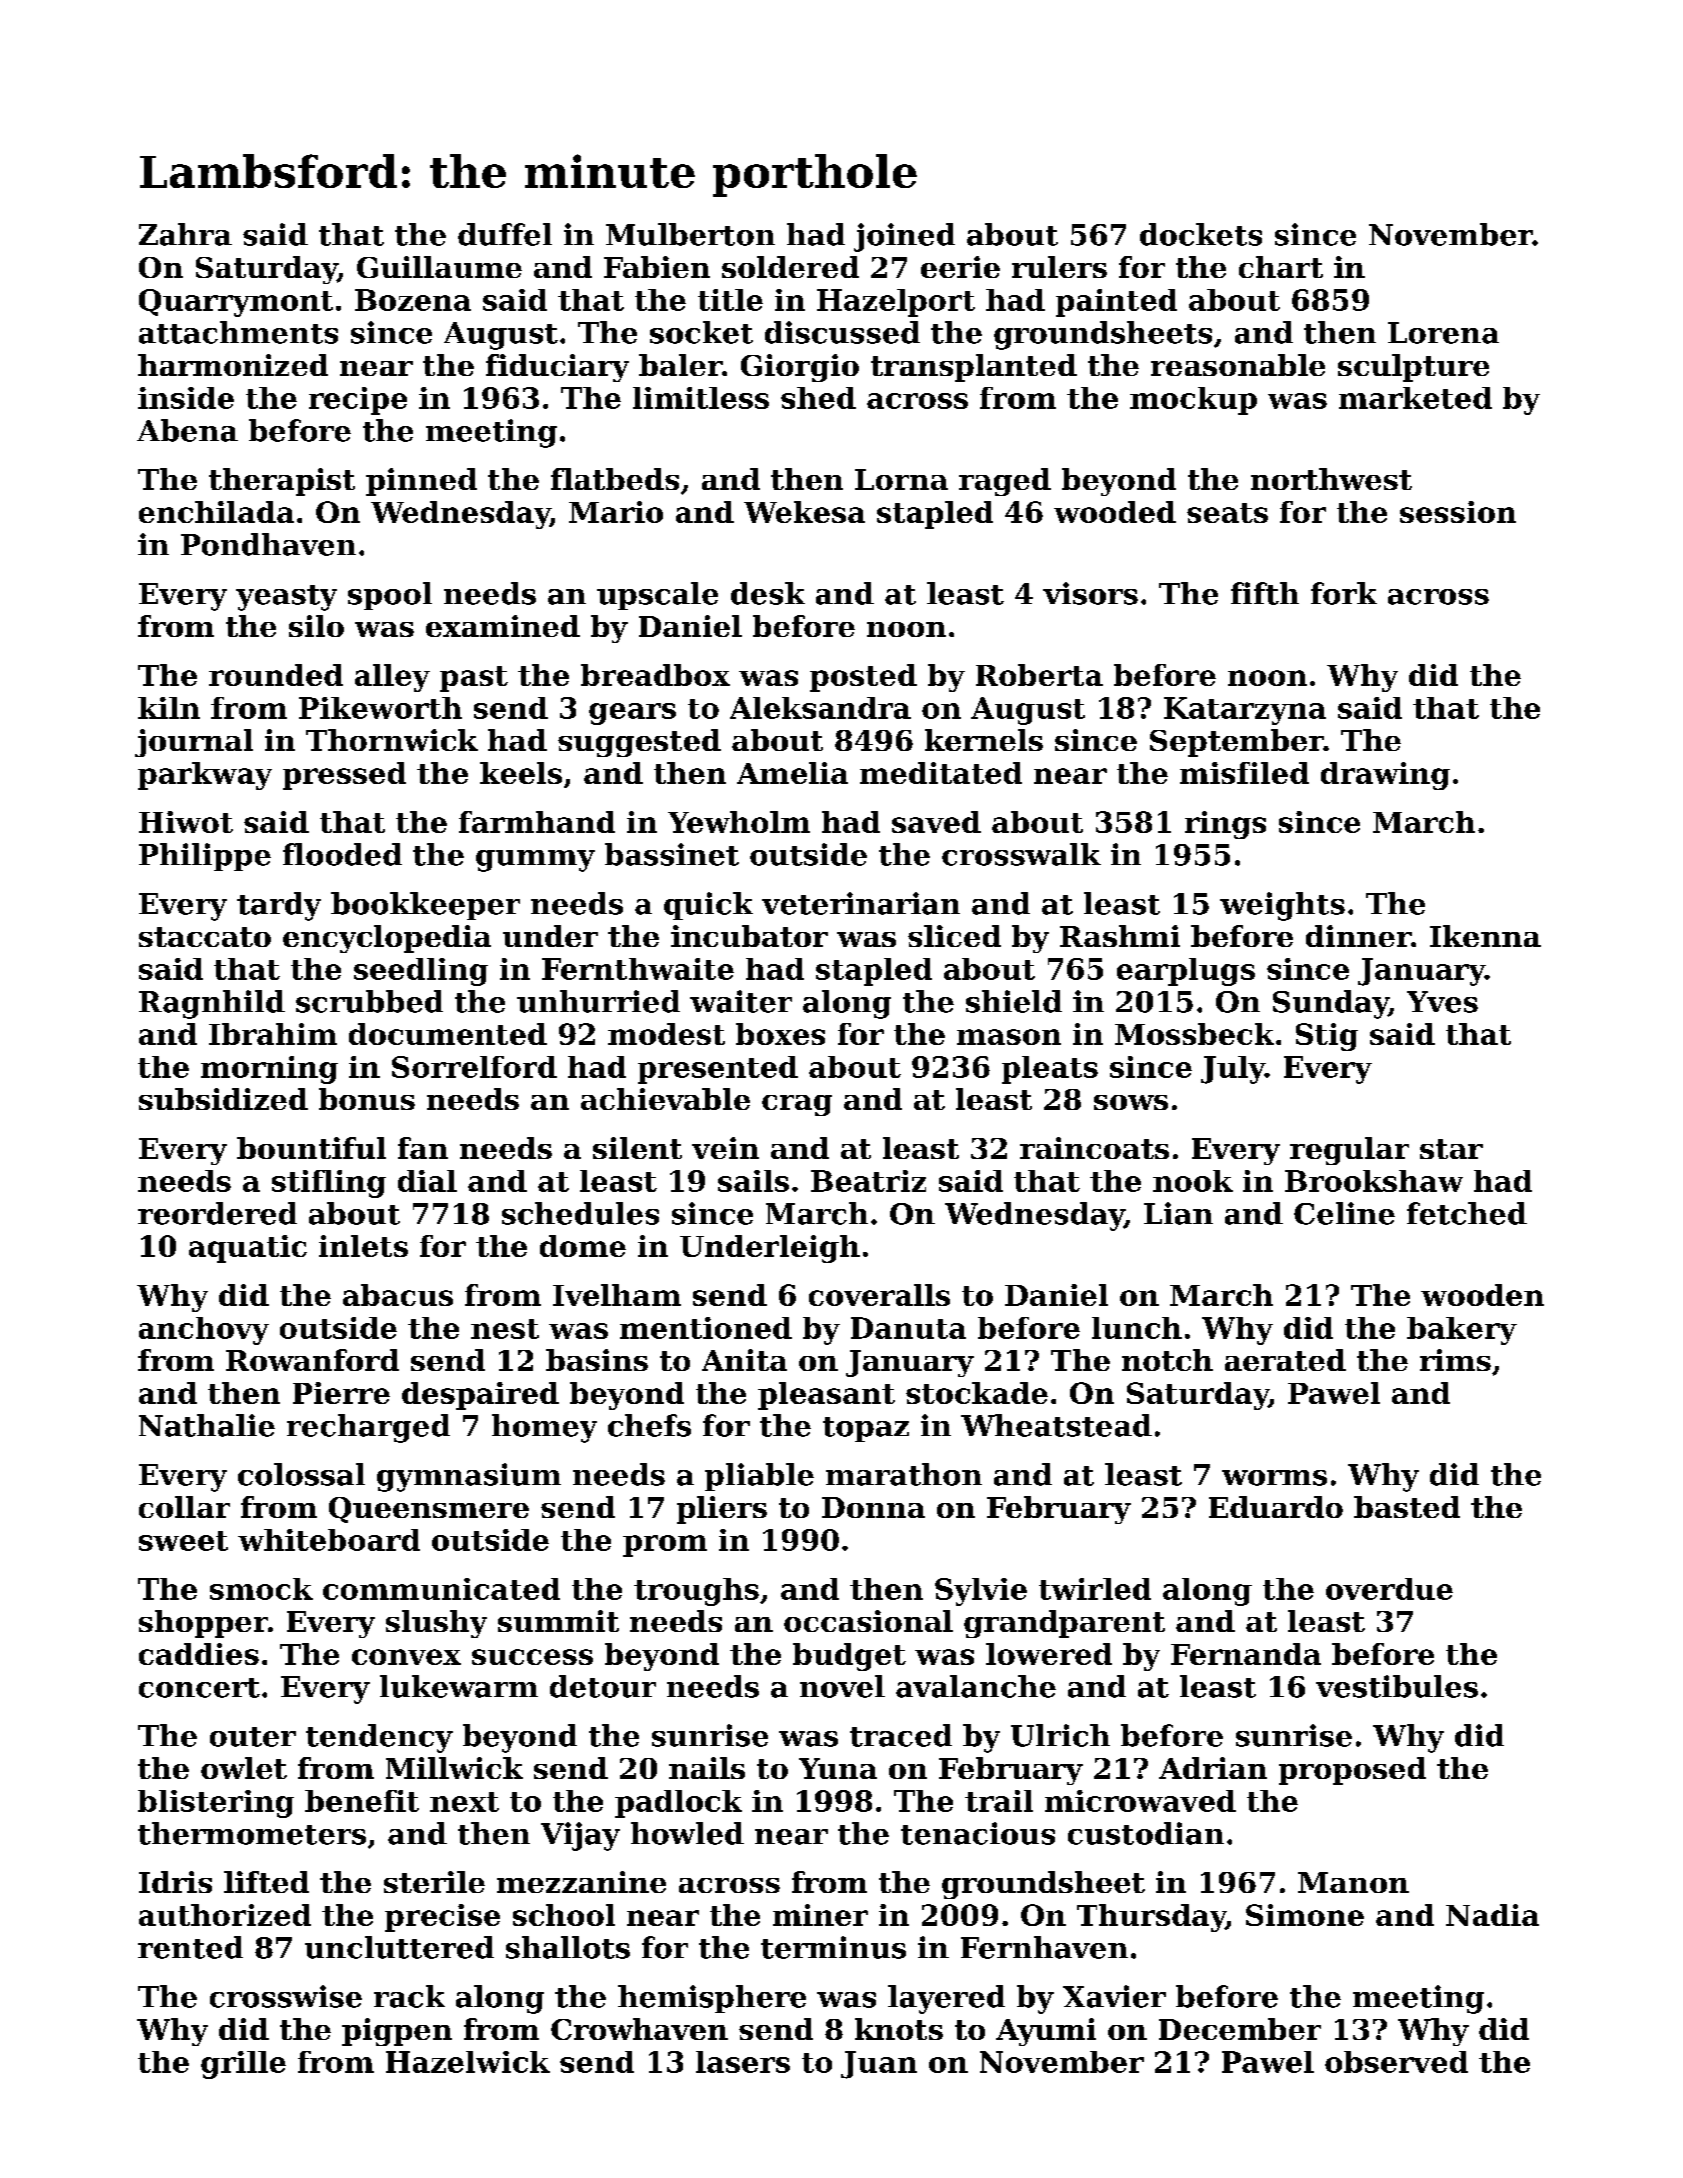 The height and width of the image is (2178, 1683). What do you see at coordinates (632, 714) in the image?
I see `gears` at bounding box center [632, 714].
